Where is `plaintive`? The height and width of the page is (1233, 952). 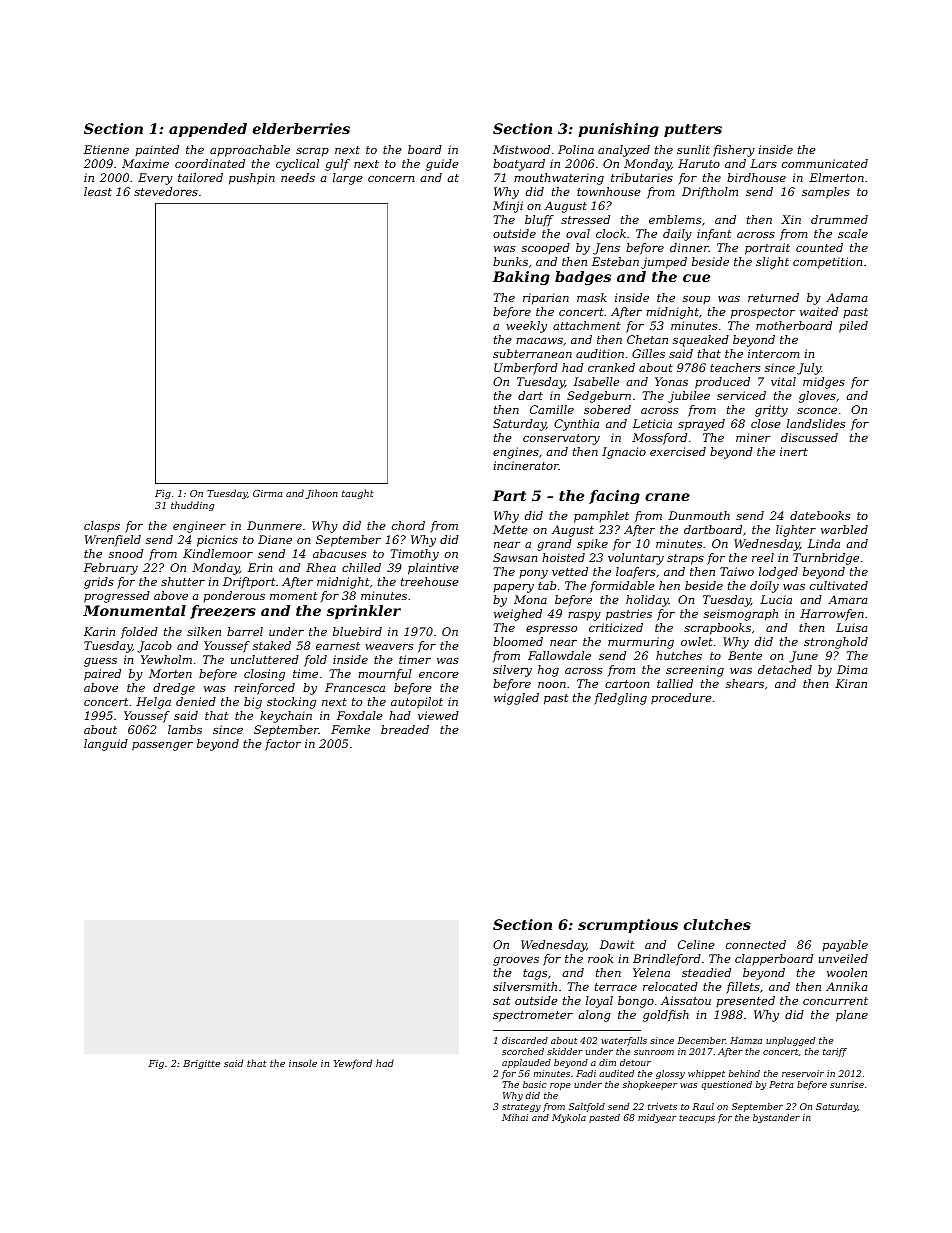
plaintive is located at coordinates (433, 569).
